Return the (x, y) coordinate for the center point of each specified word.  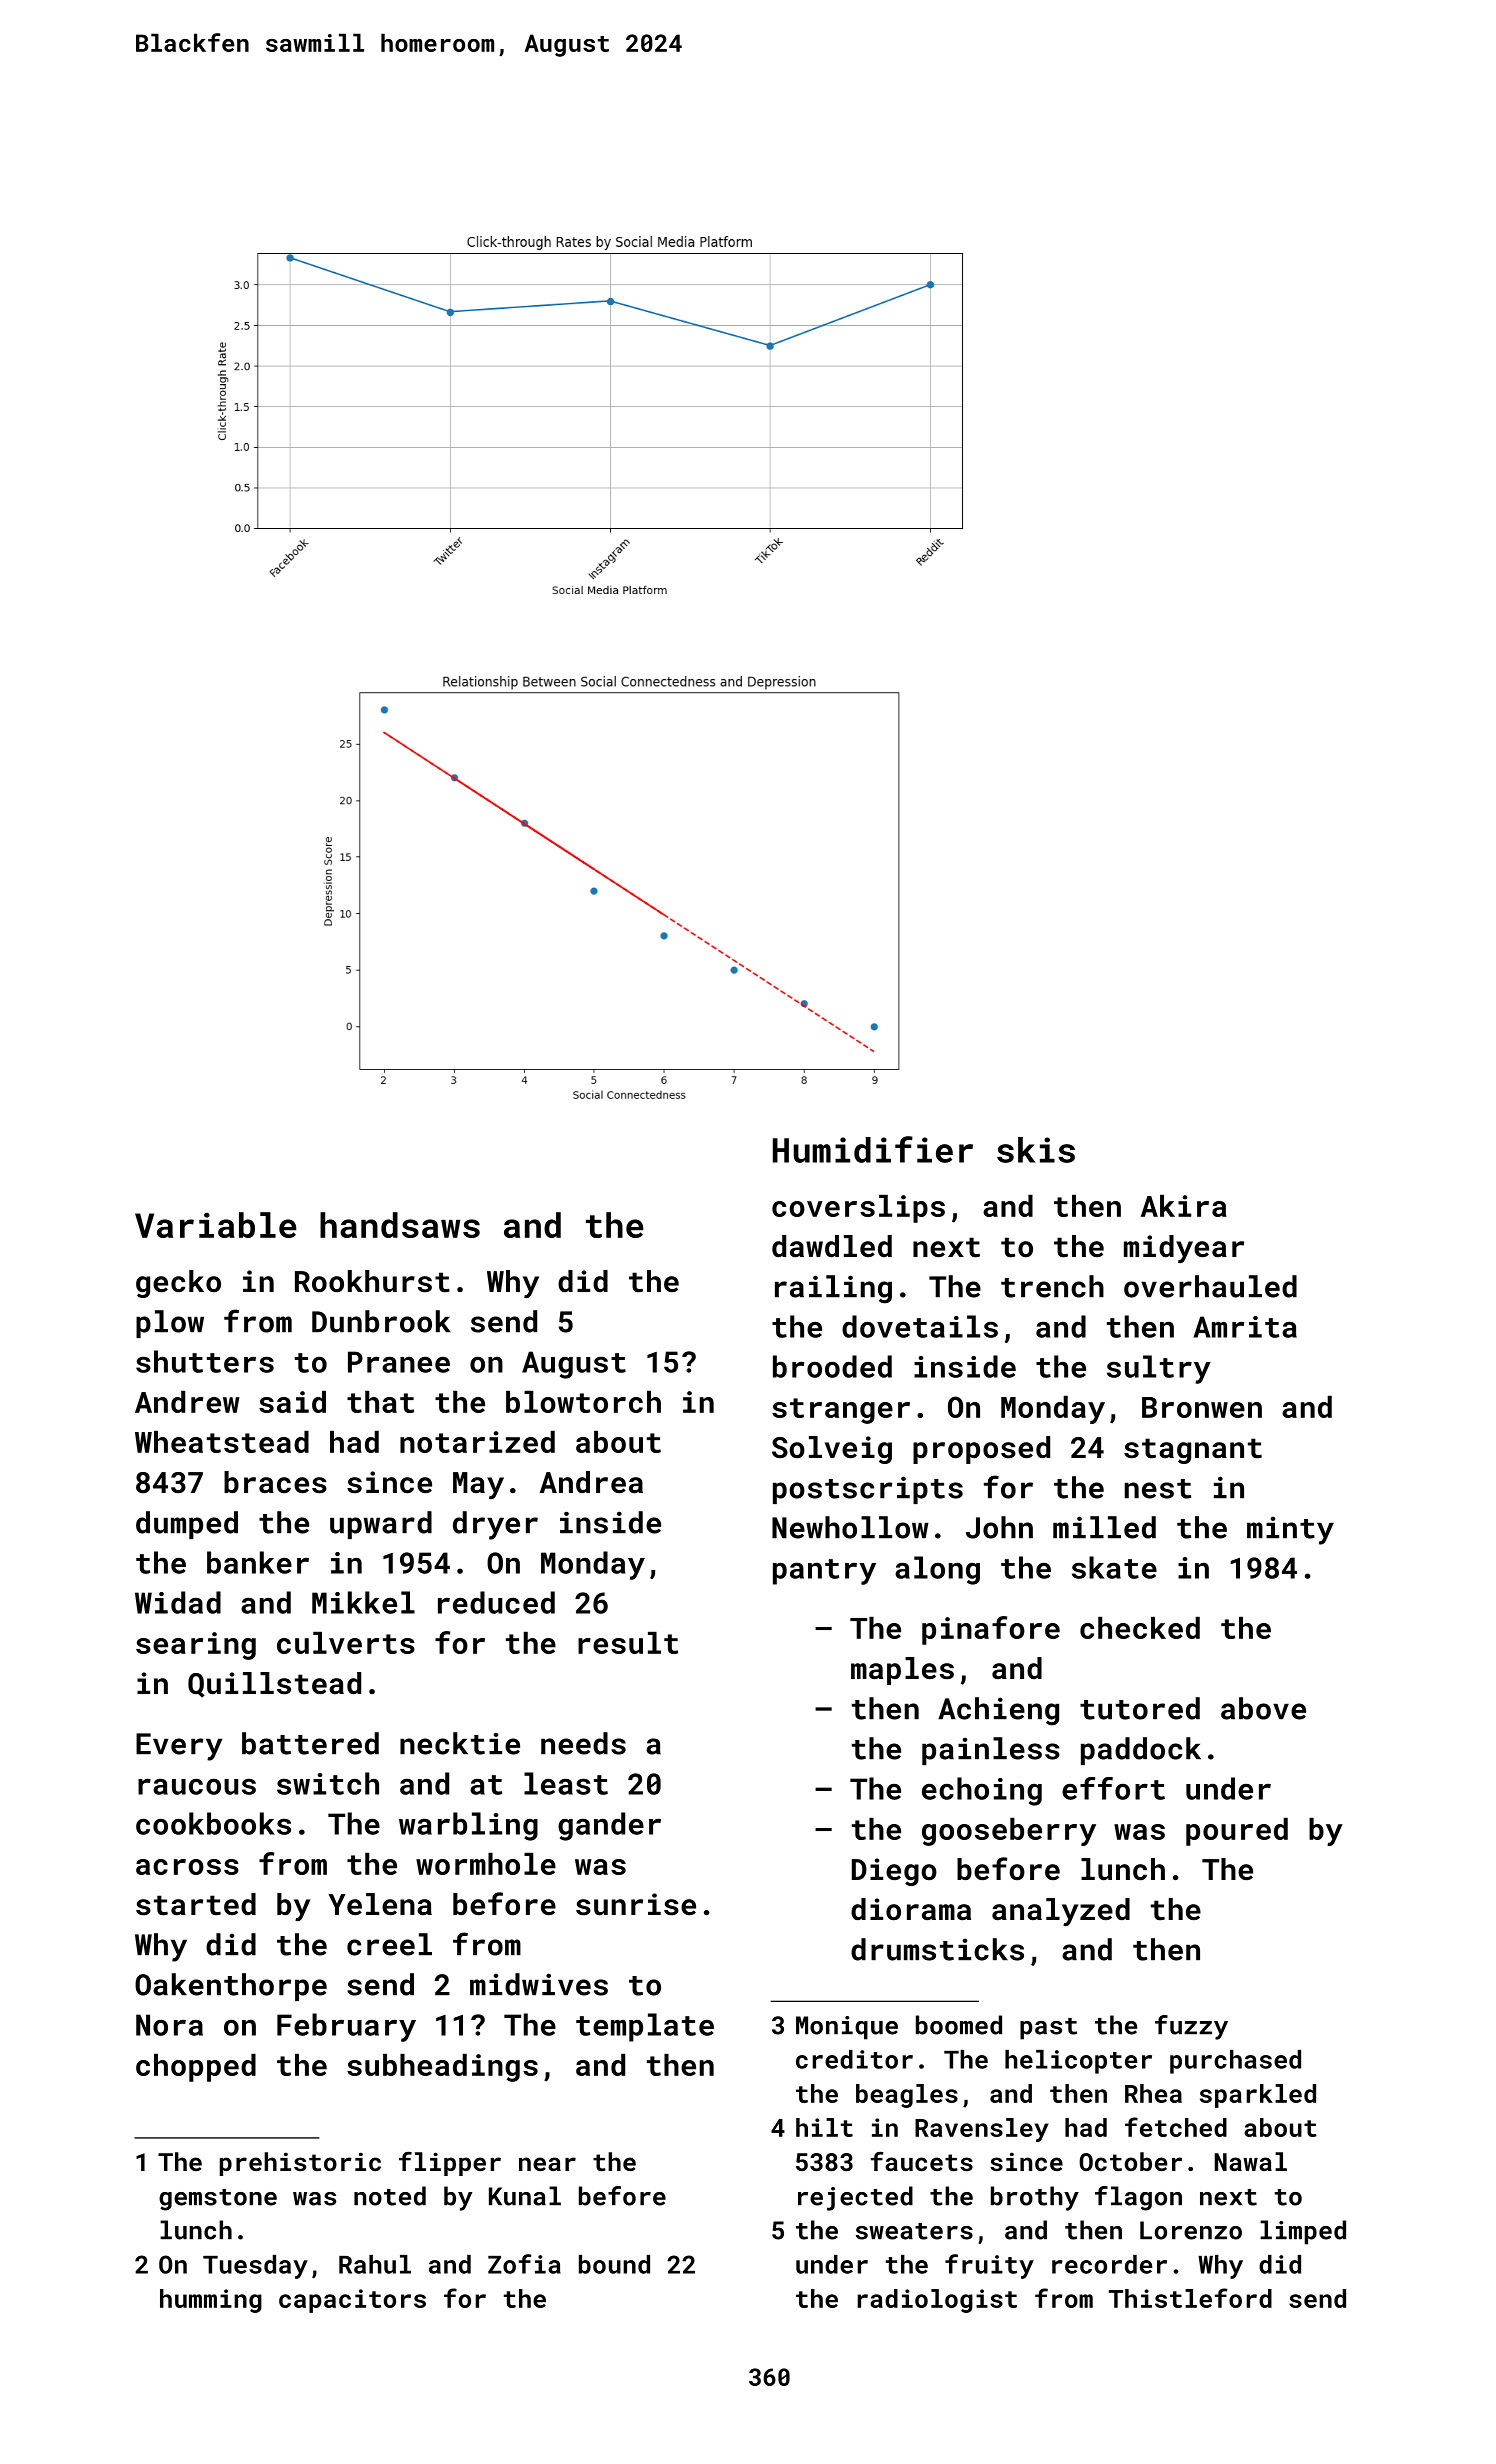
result (628, 1643)
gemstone (218, 2200)
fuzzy (1191, 2027)
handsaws (400, 1225)
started (196, 1904)
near (547, 2164)
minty (1290, 1531)
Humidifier (873, 1149)
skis (1036, 1150)
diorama (911, 1909)
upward (381, 1525)
